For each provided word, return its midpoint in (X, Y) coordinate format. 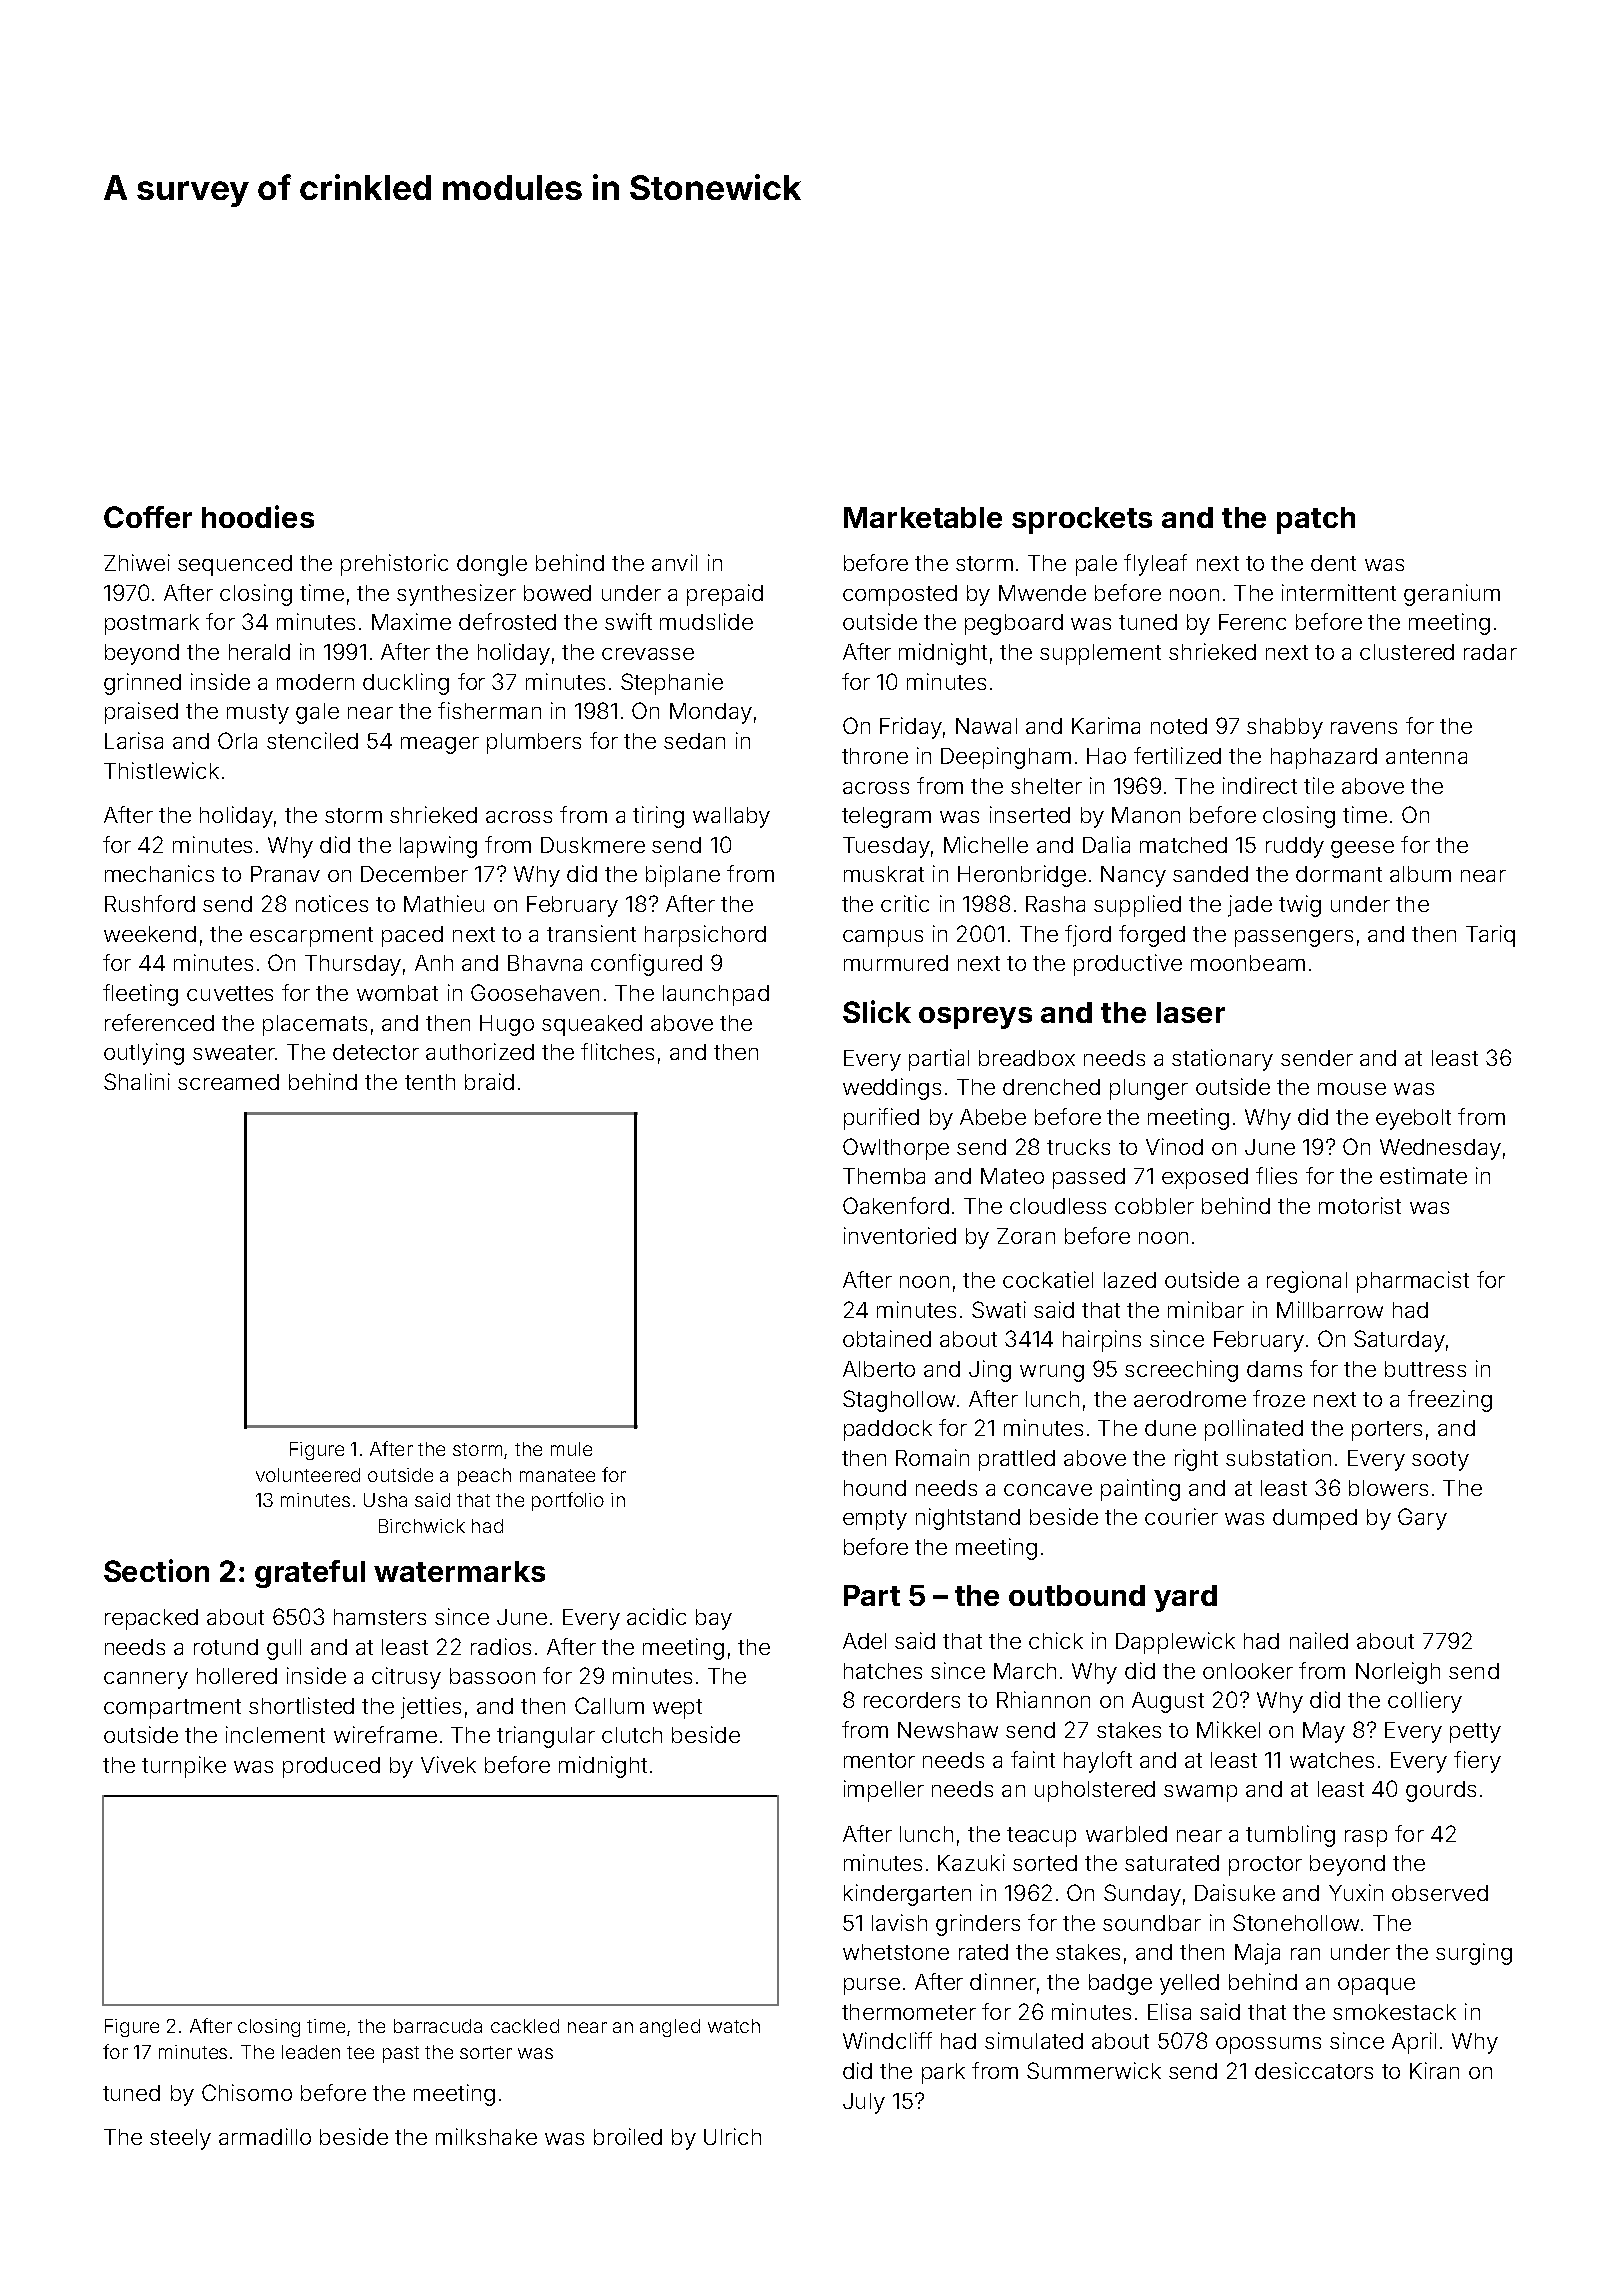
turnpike (184, 1767)
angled (670, 2028)
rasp (1366, 1838)
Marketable (923, 517)
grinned (142, 684)
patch (1316, 520)
